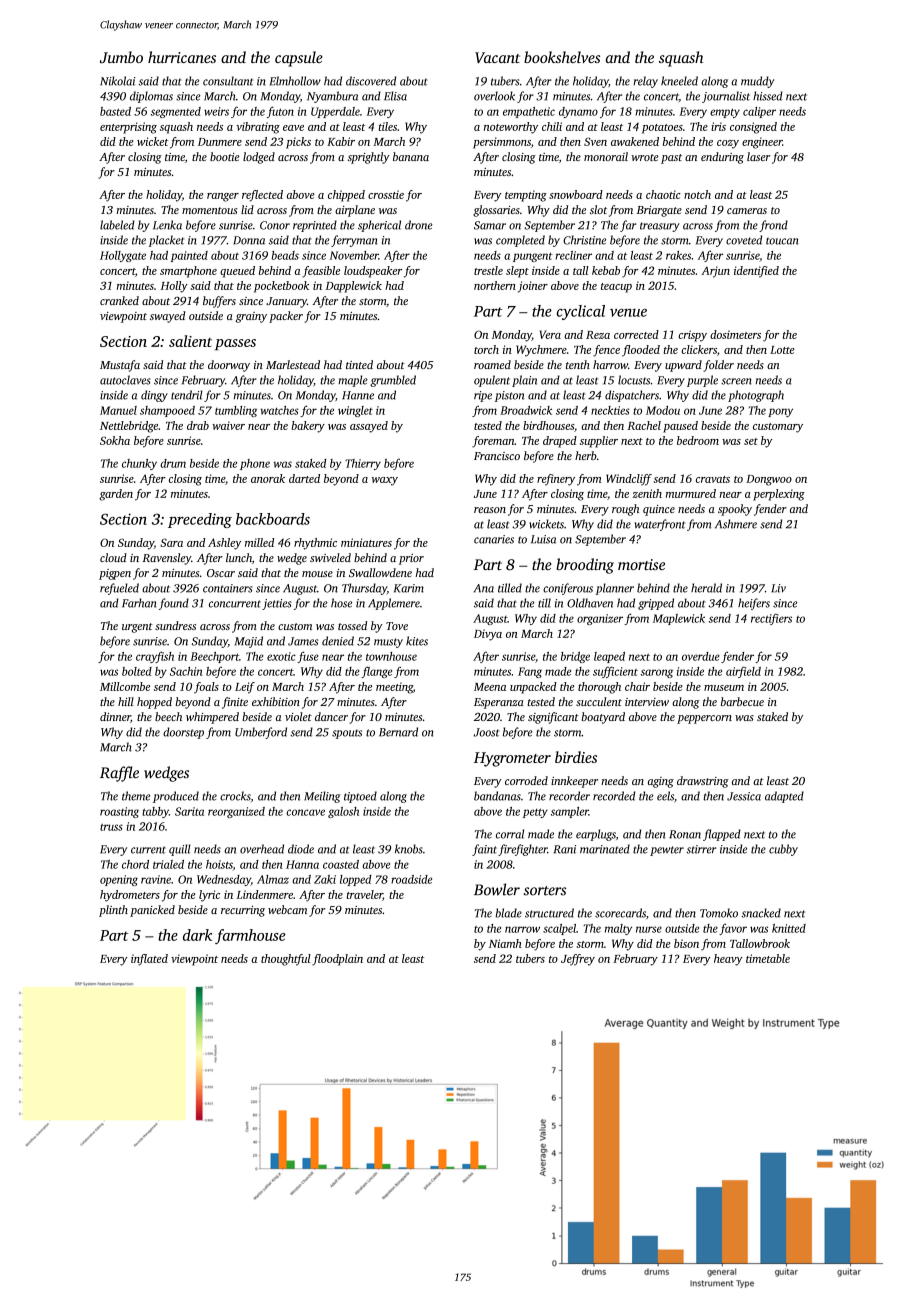  What do you see at coordinates (663, 194) in the document?
I see `chaotic` at bounding box center [663, 194].
